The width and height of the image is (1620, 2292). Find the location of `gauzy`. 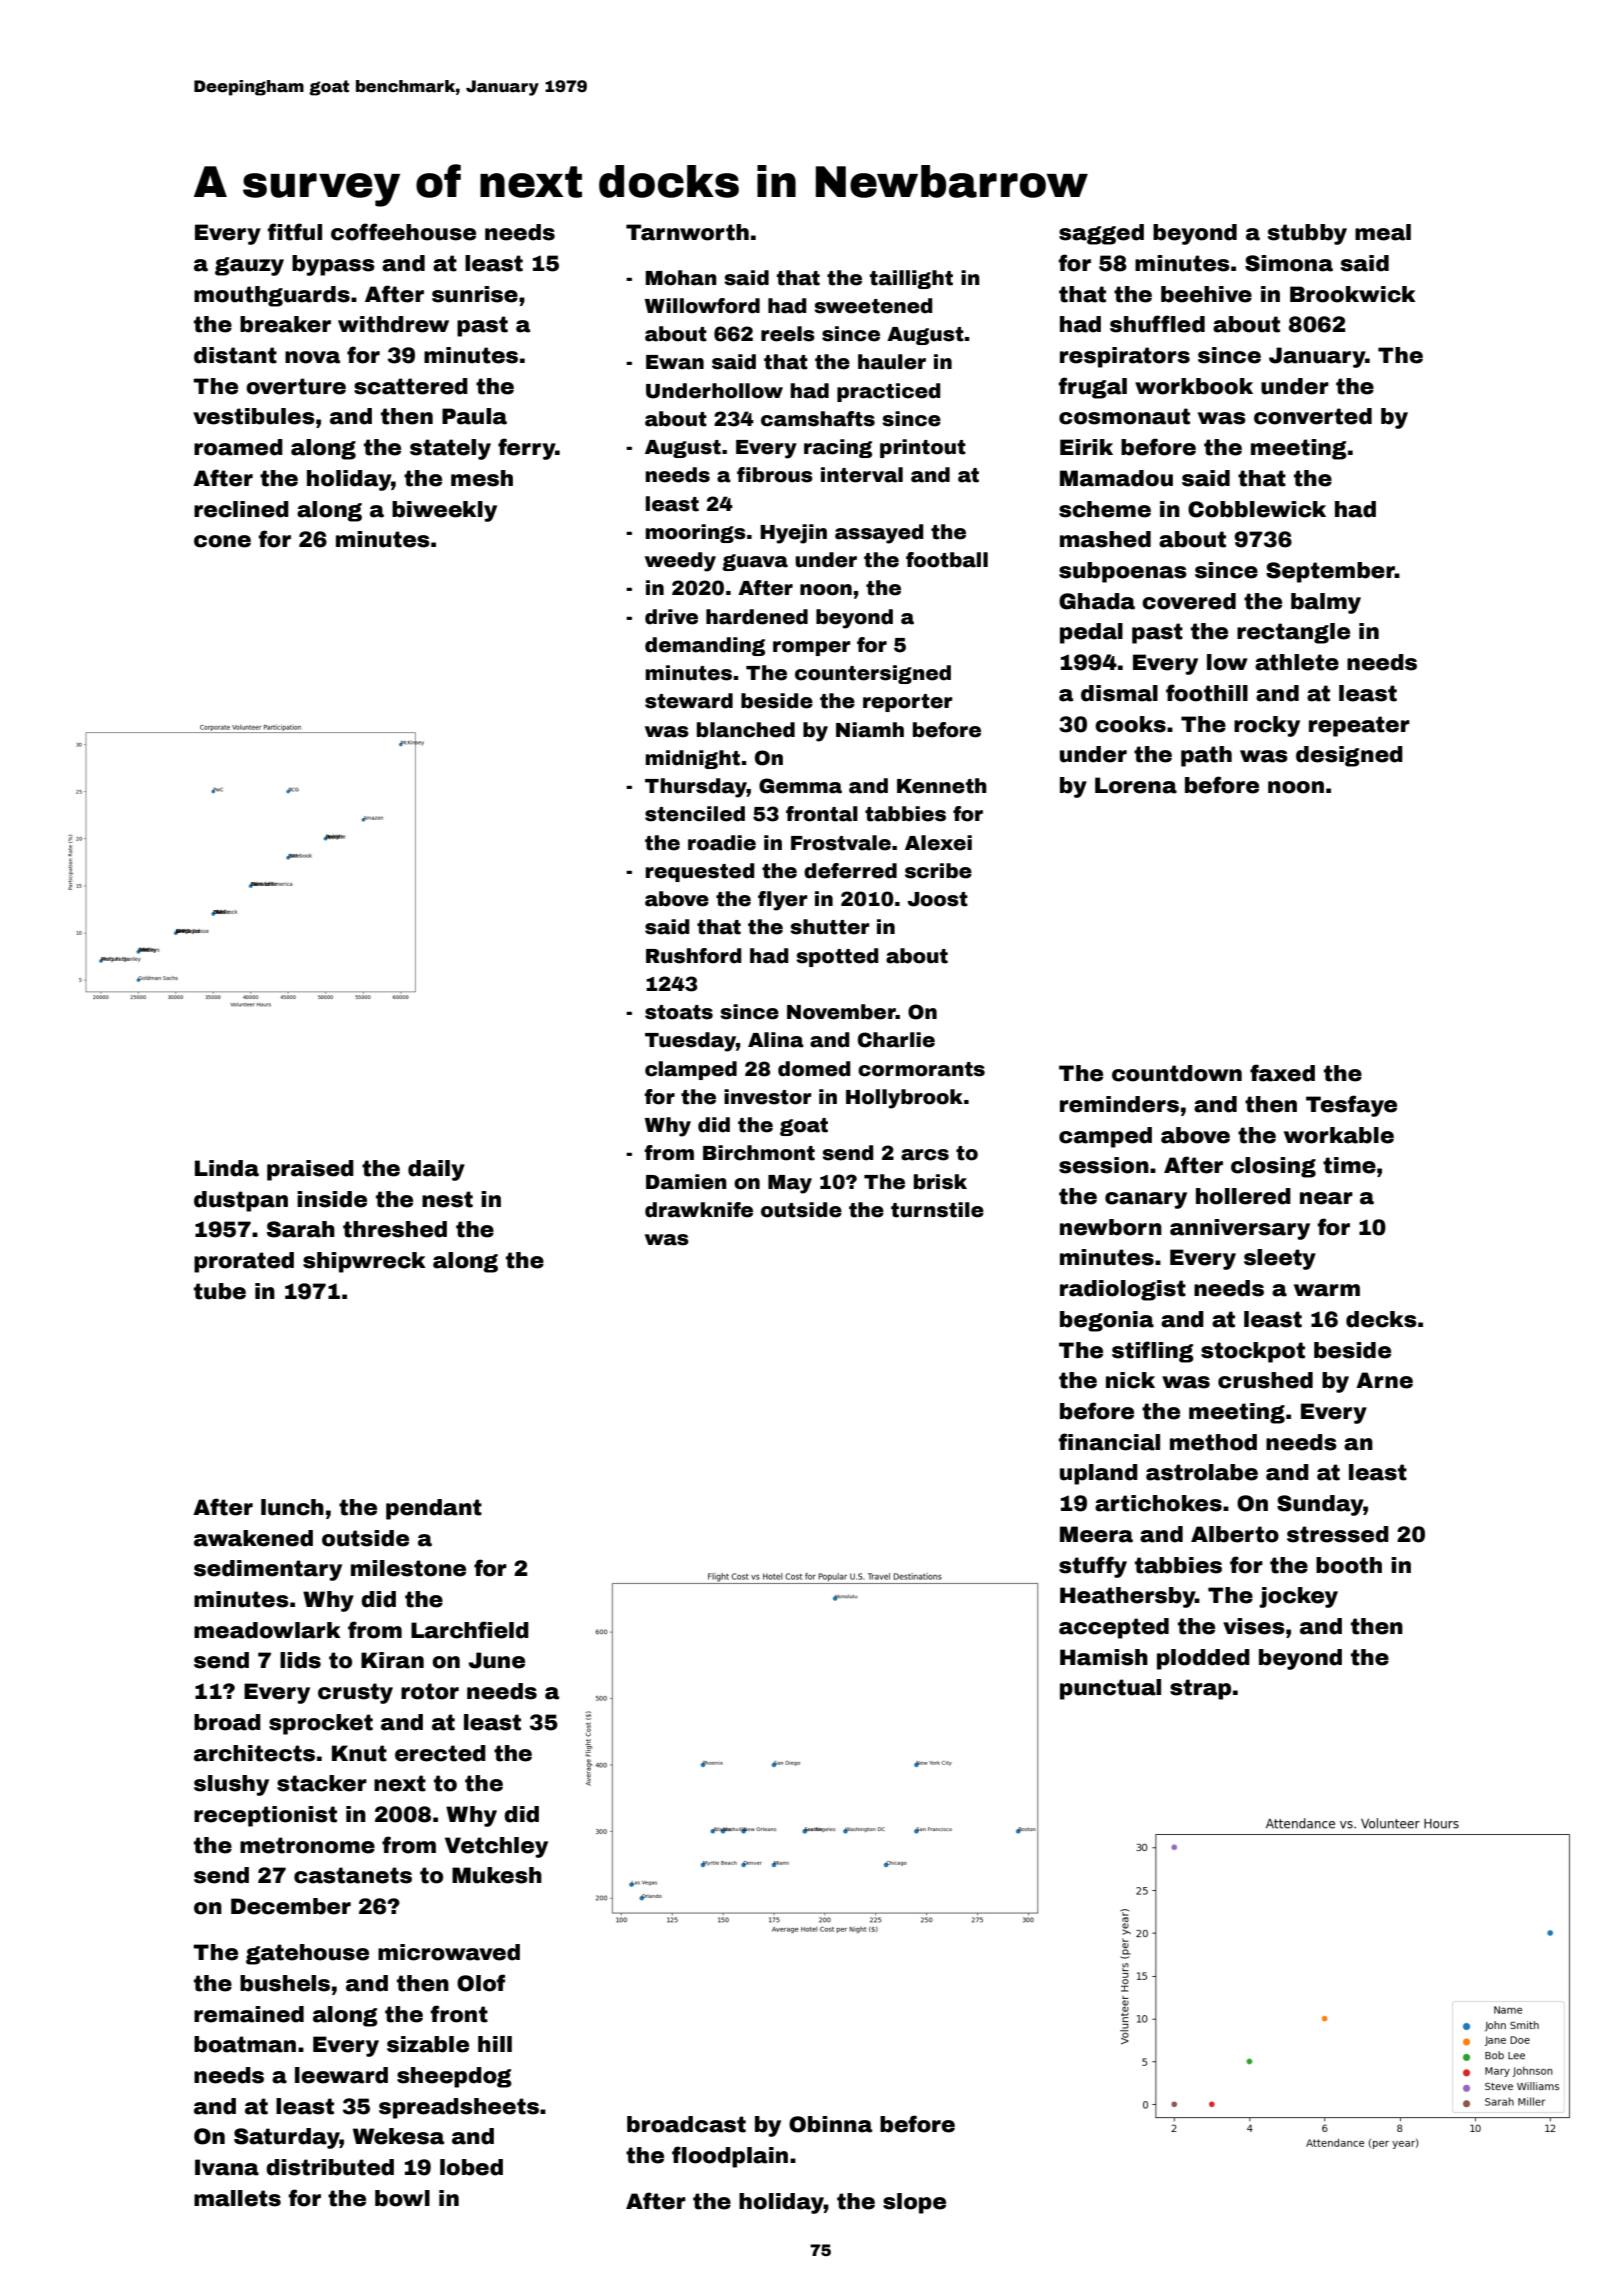

gauzy is located at coordinates (249, 266).
